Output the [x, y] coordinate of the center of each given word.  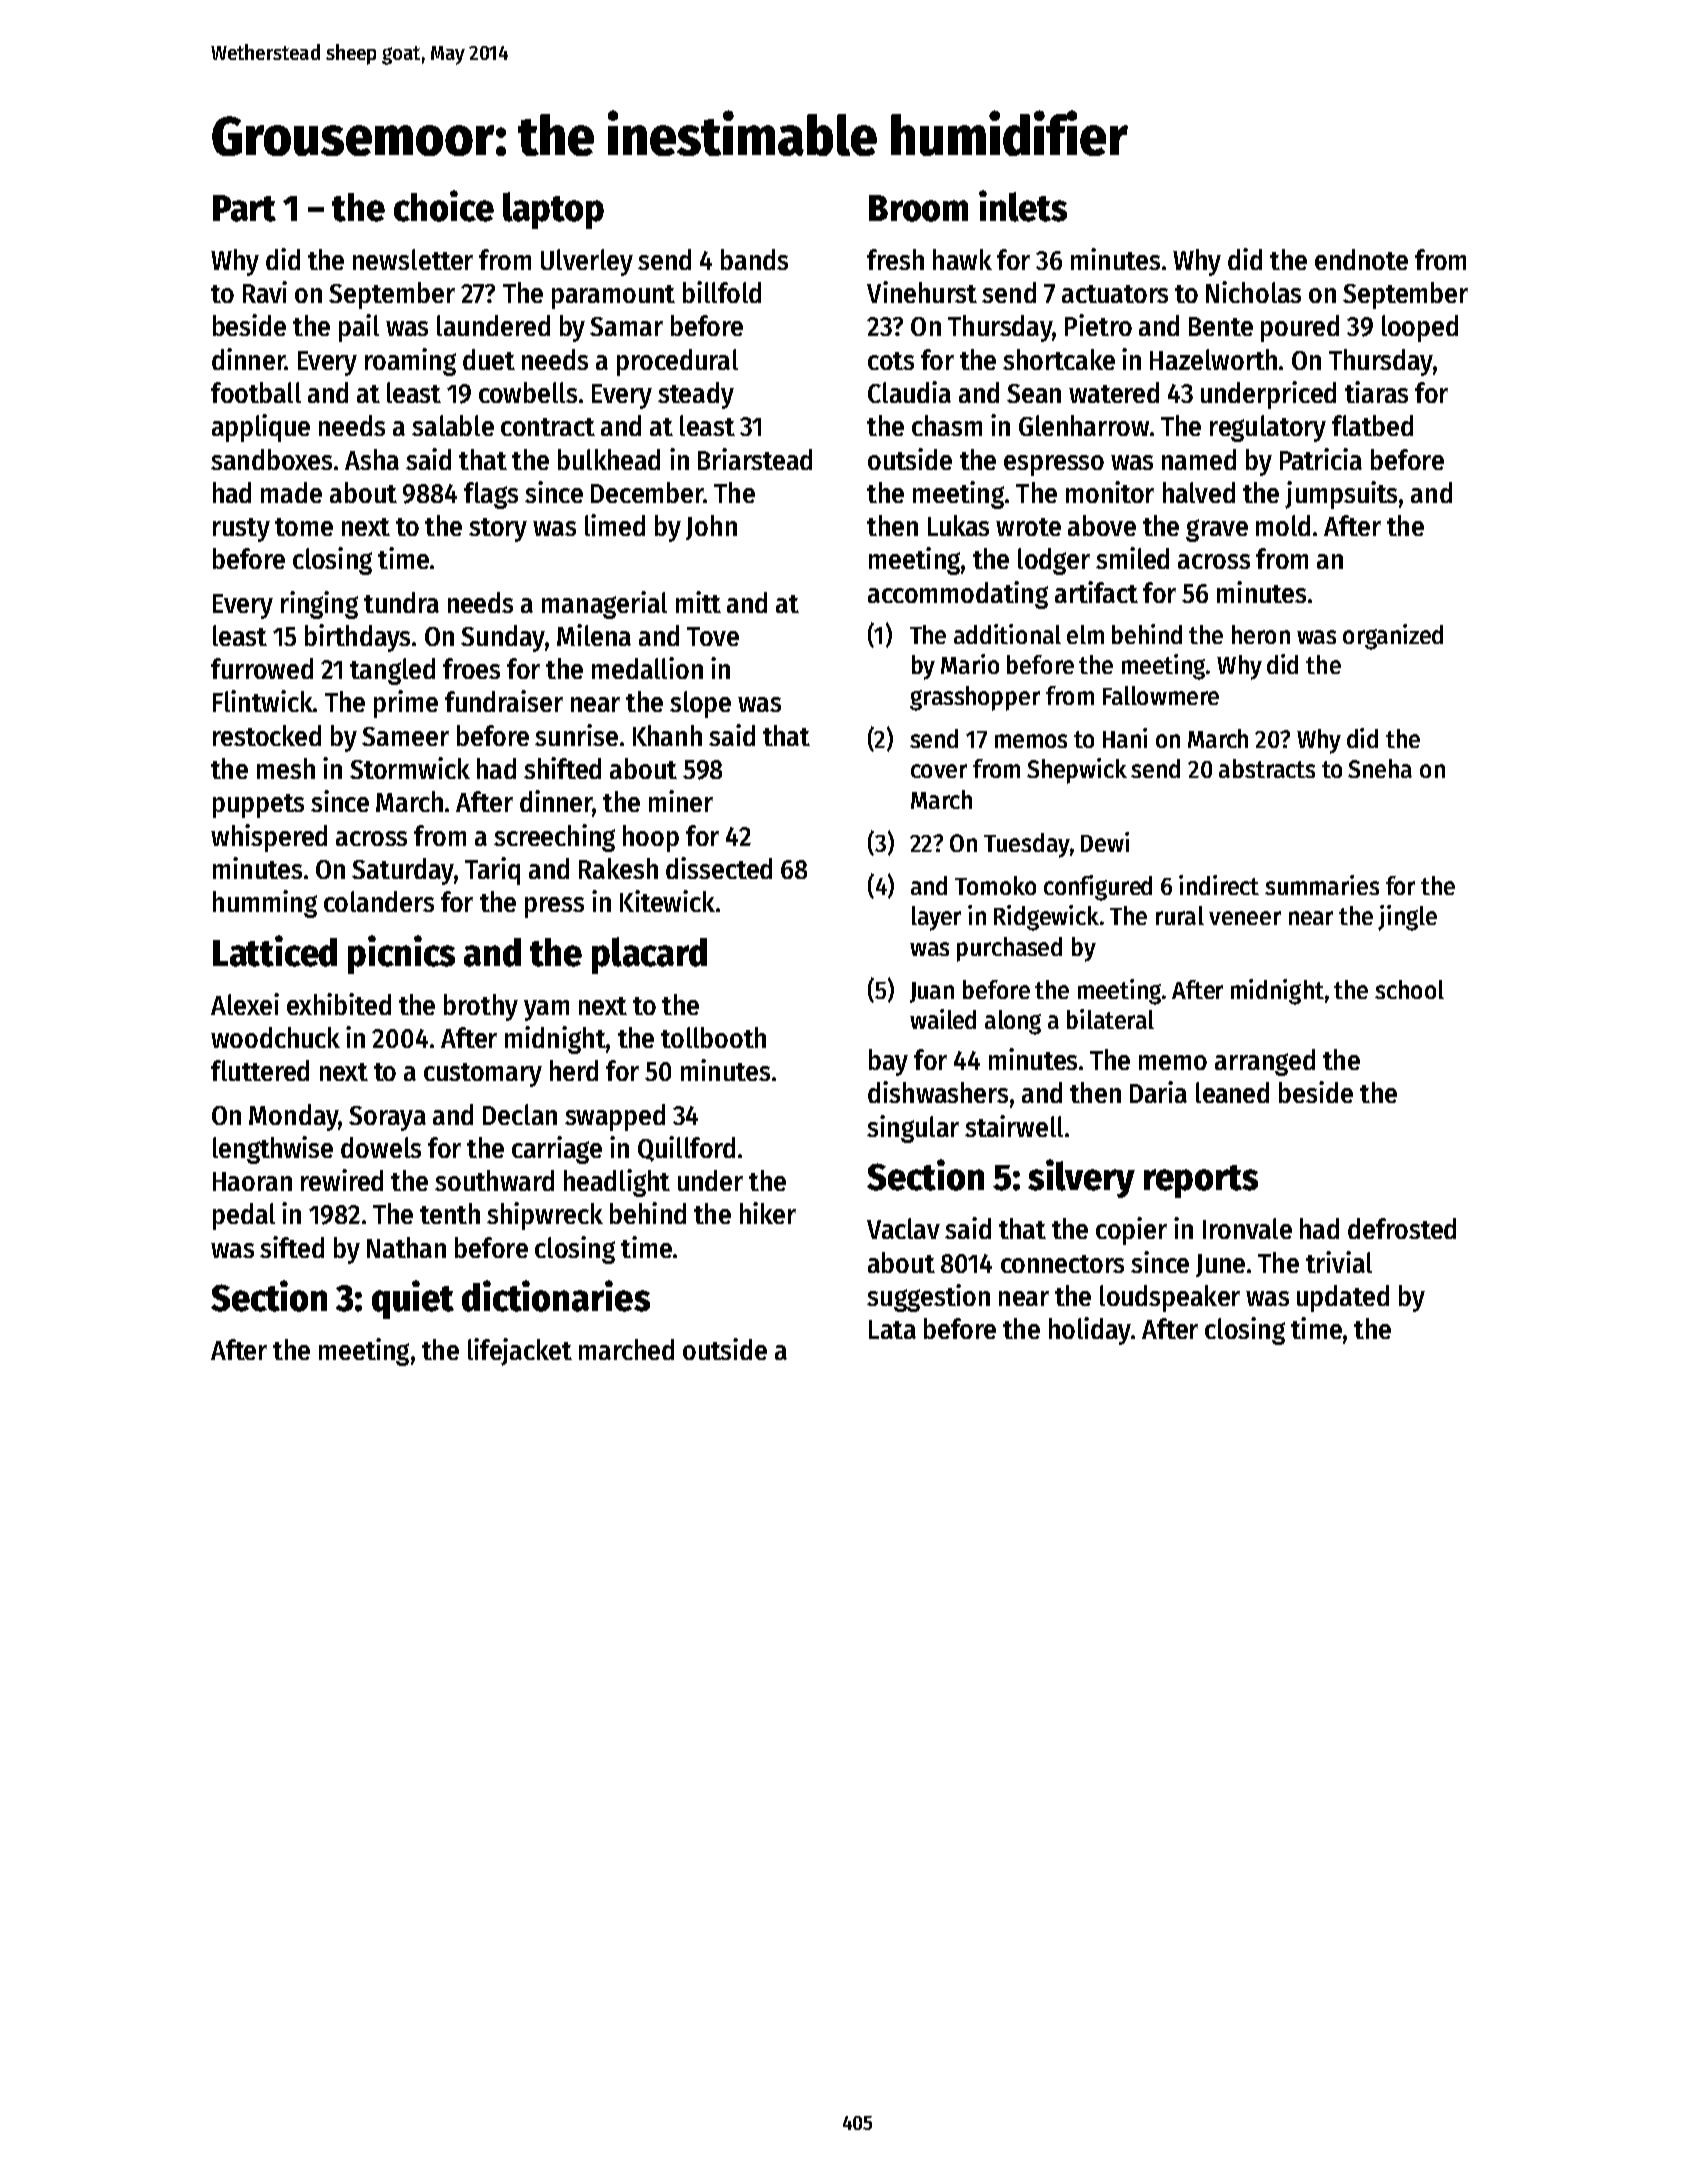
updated [1343, 1298]
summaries [1322, 885]
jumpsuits [1341, 495]
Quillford [686, 1149]
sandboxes [271, 459]
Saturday [403, 871]
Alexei [245, 1004]
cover [939, 771]
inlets [1023, 206]
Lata [892, 1329]
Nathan [406, 1247]
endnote [1361, 259]
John [711, 527]
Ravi [265, 292]
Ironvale [1247, 1228]
